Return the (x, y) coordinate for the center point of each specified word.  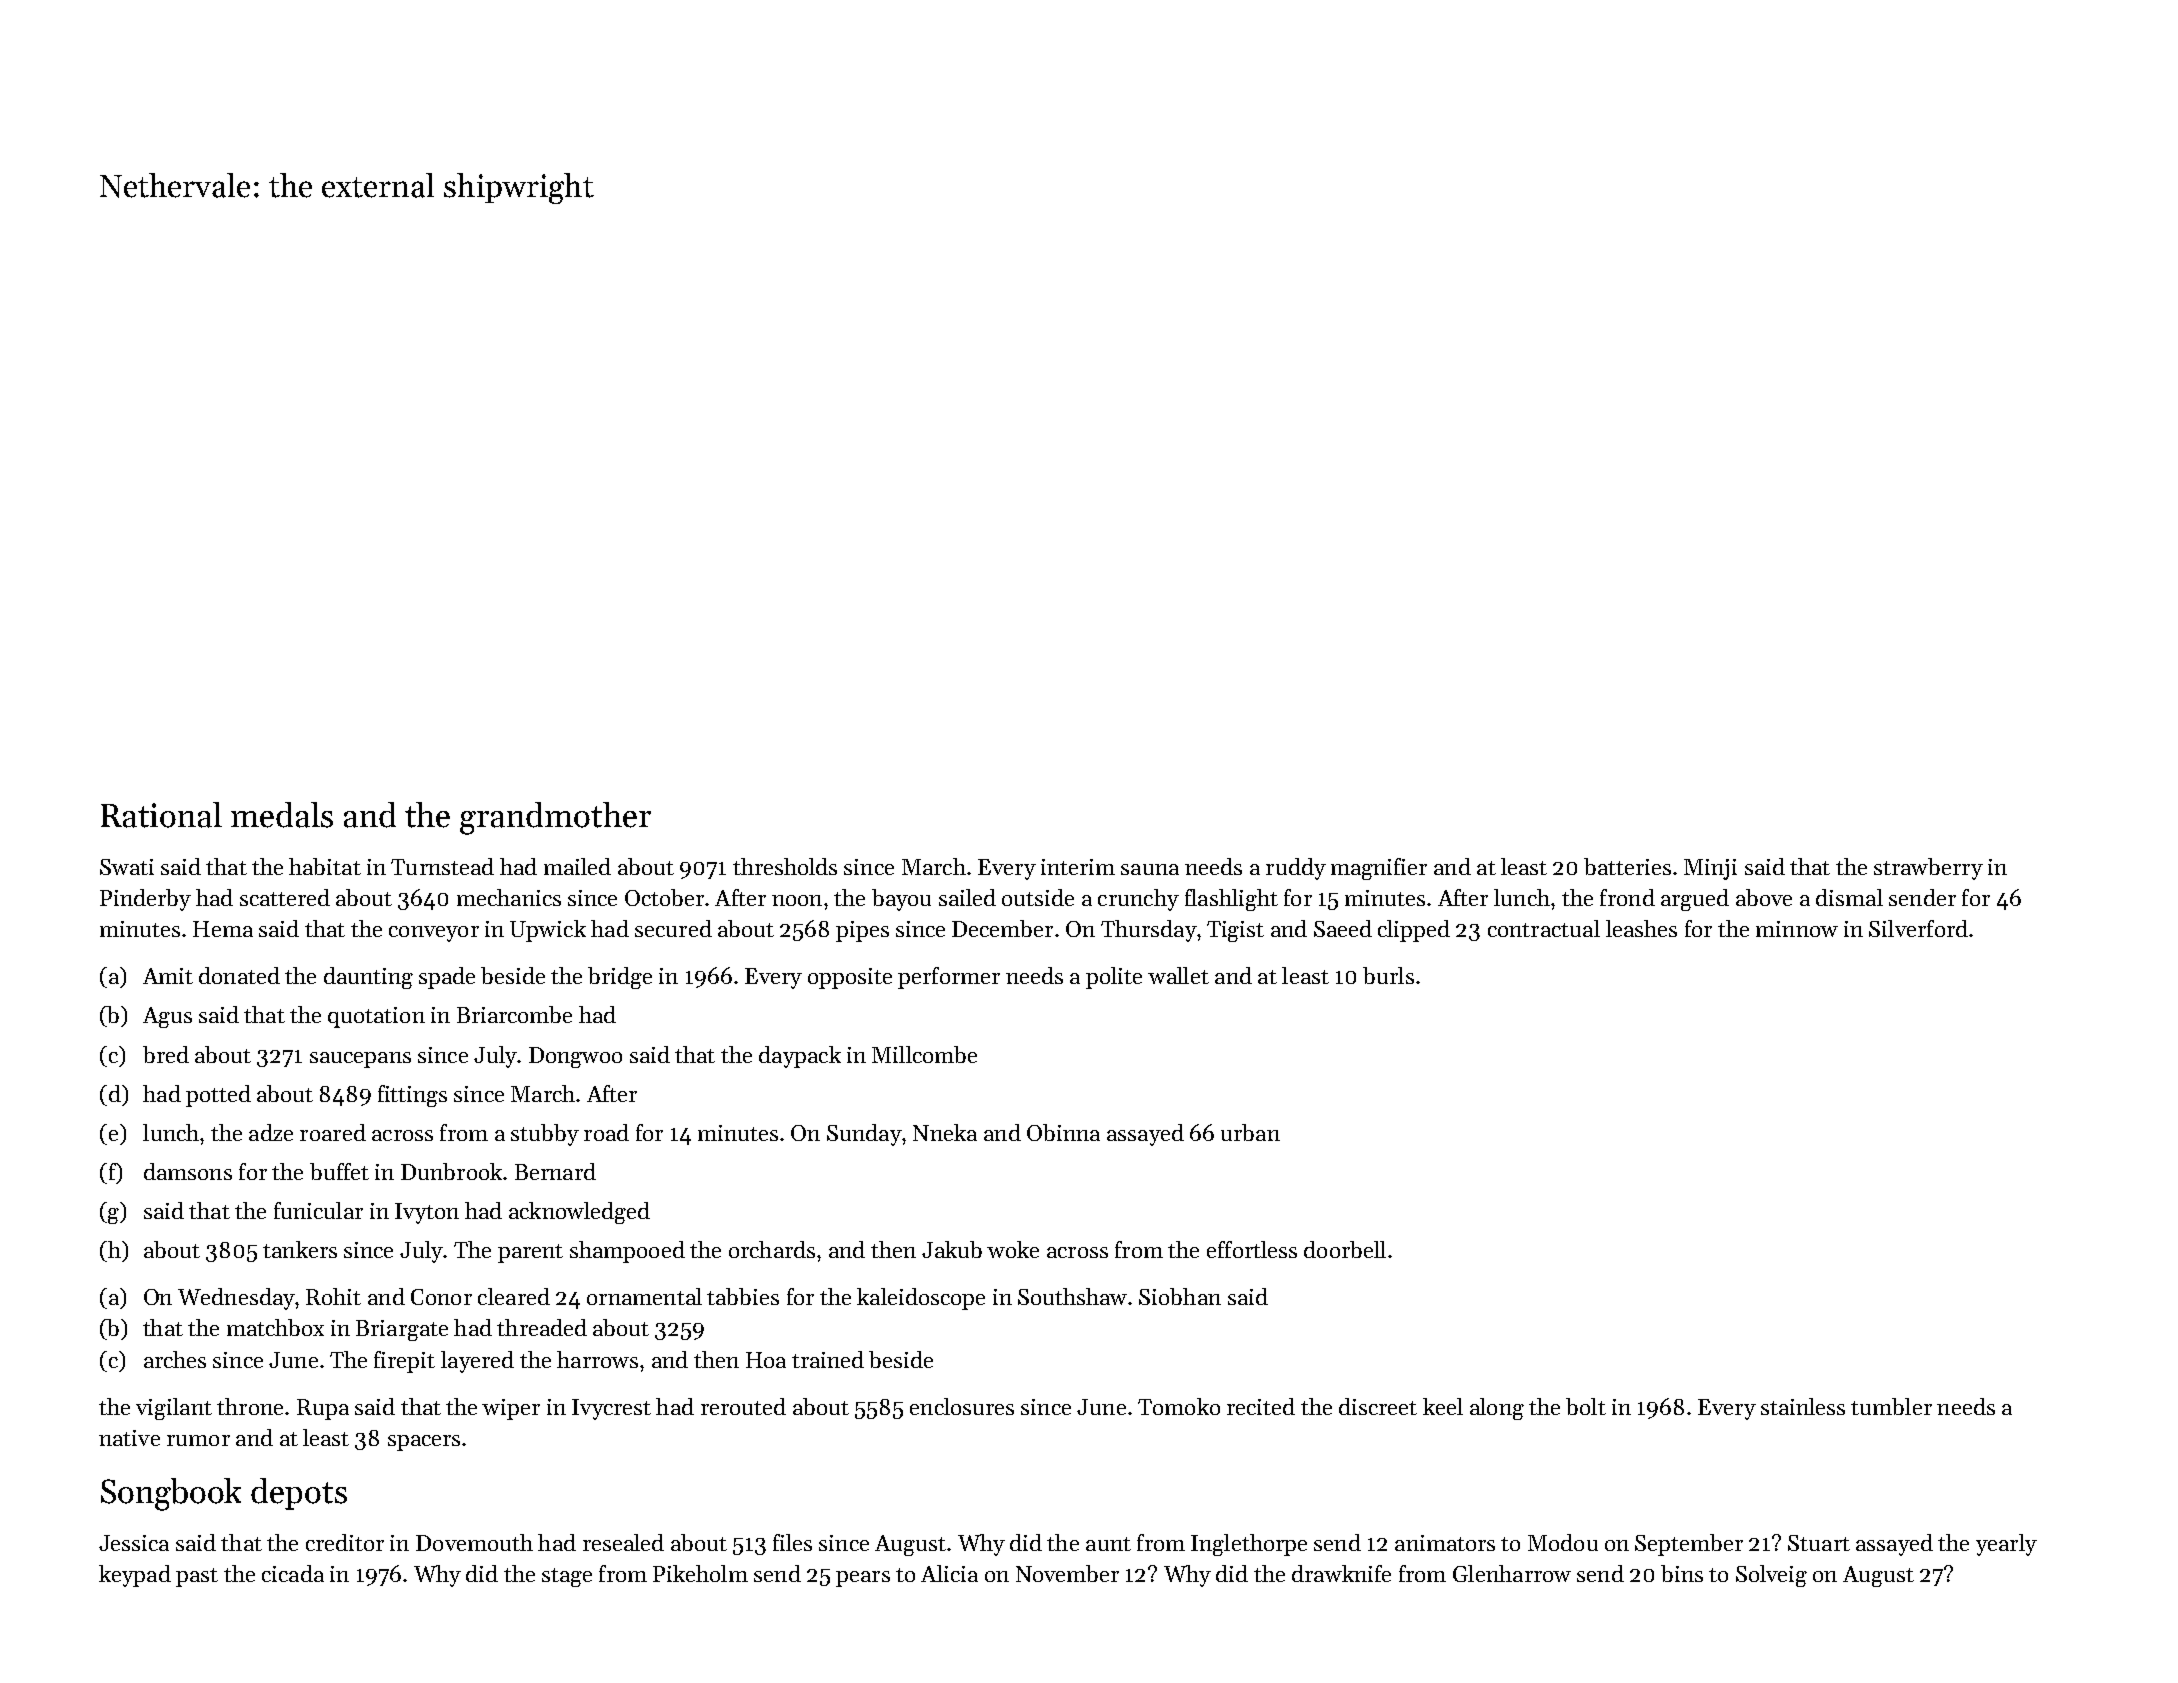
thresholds (785, 866)
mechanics (509, 897)
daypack (800, 1057)
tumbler (1891, 1406)
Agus (167, 1017)
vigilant (174, 1409)
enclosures (962, 1406)
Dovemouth (474, 1542)
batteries (1627, 866)
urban (1250, 1132)
